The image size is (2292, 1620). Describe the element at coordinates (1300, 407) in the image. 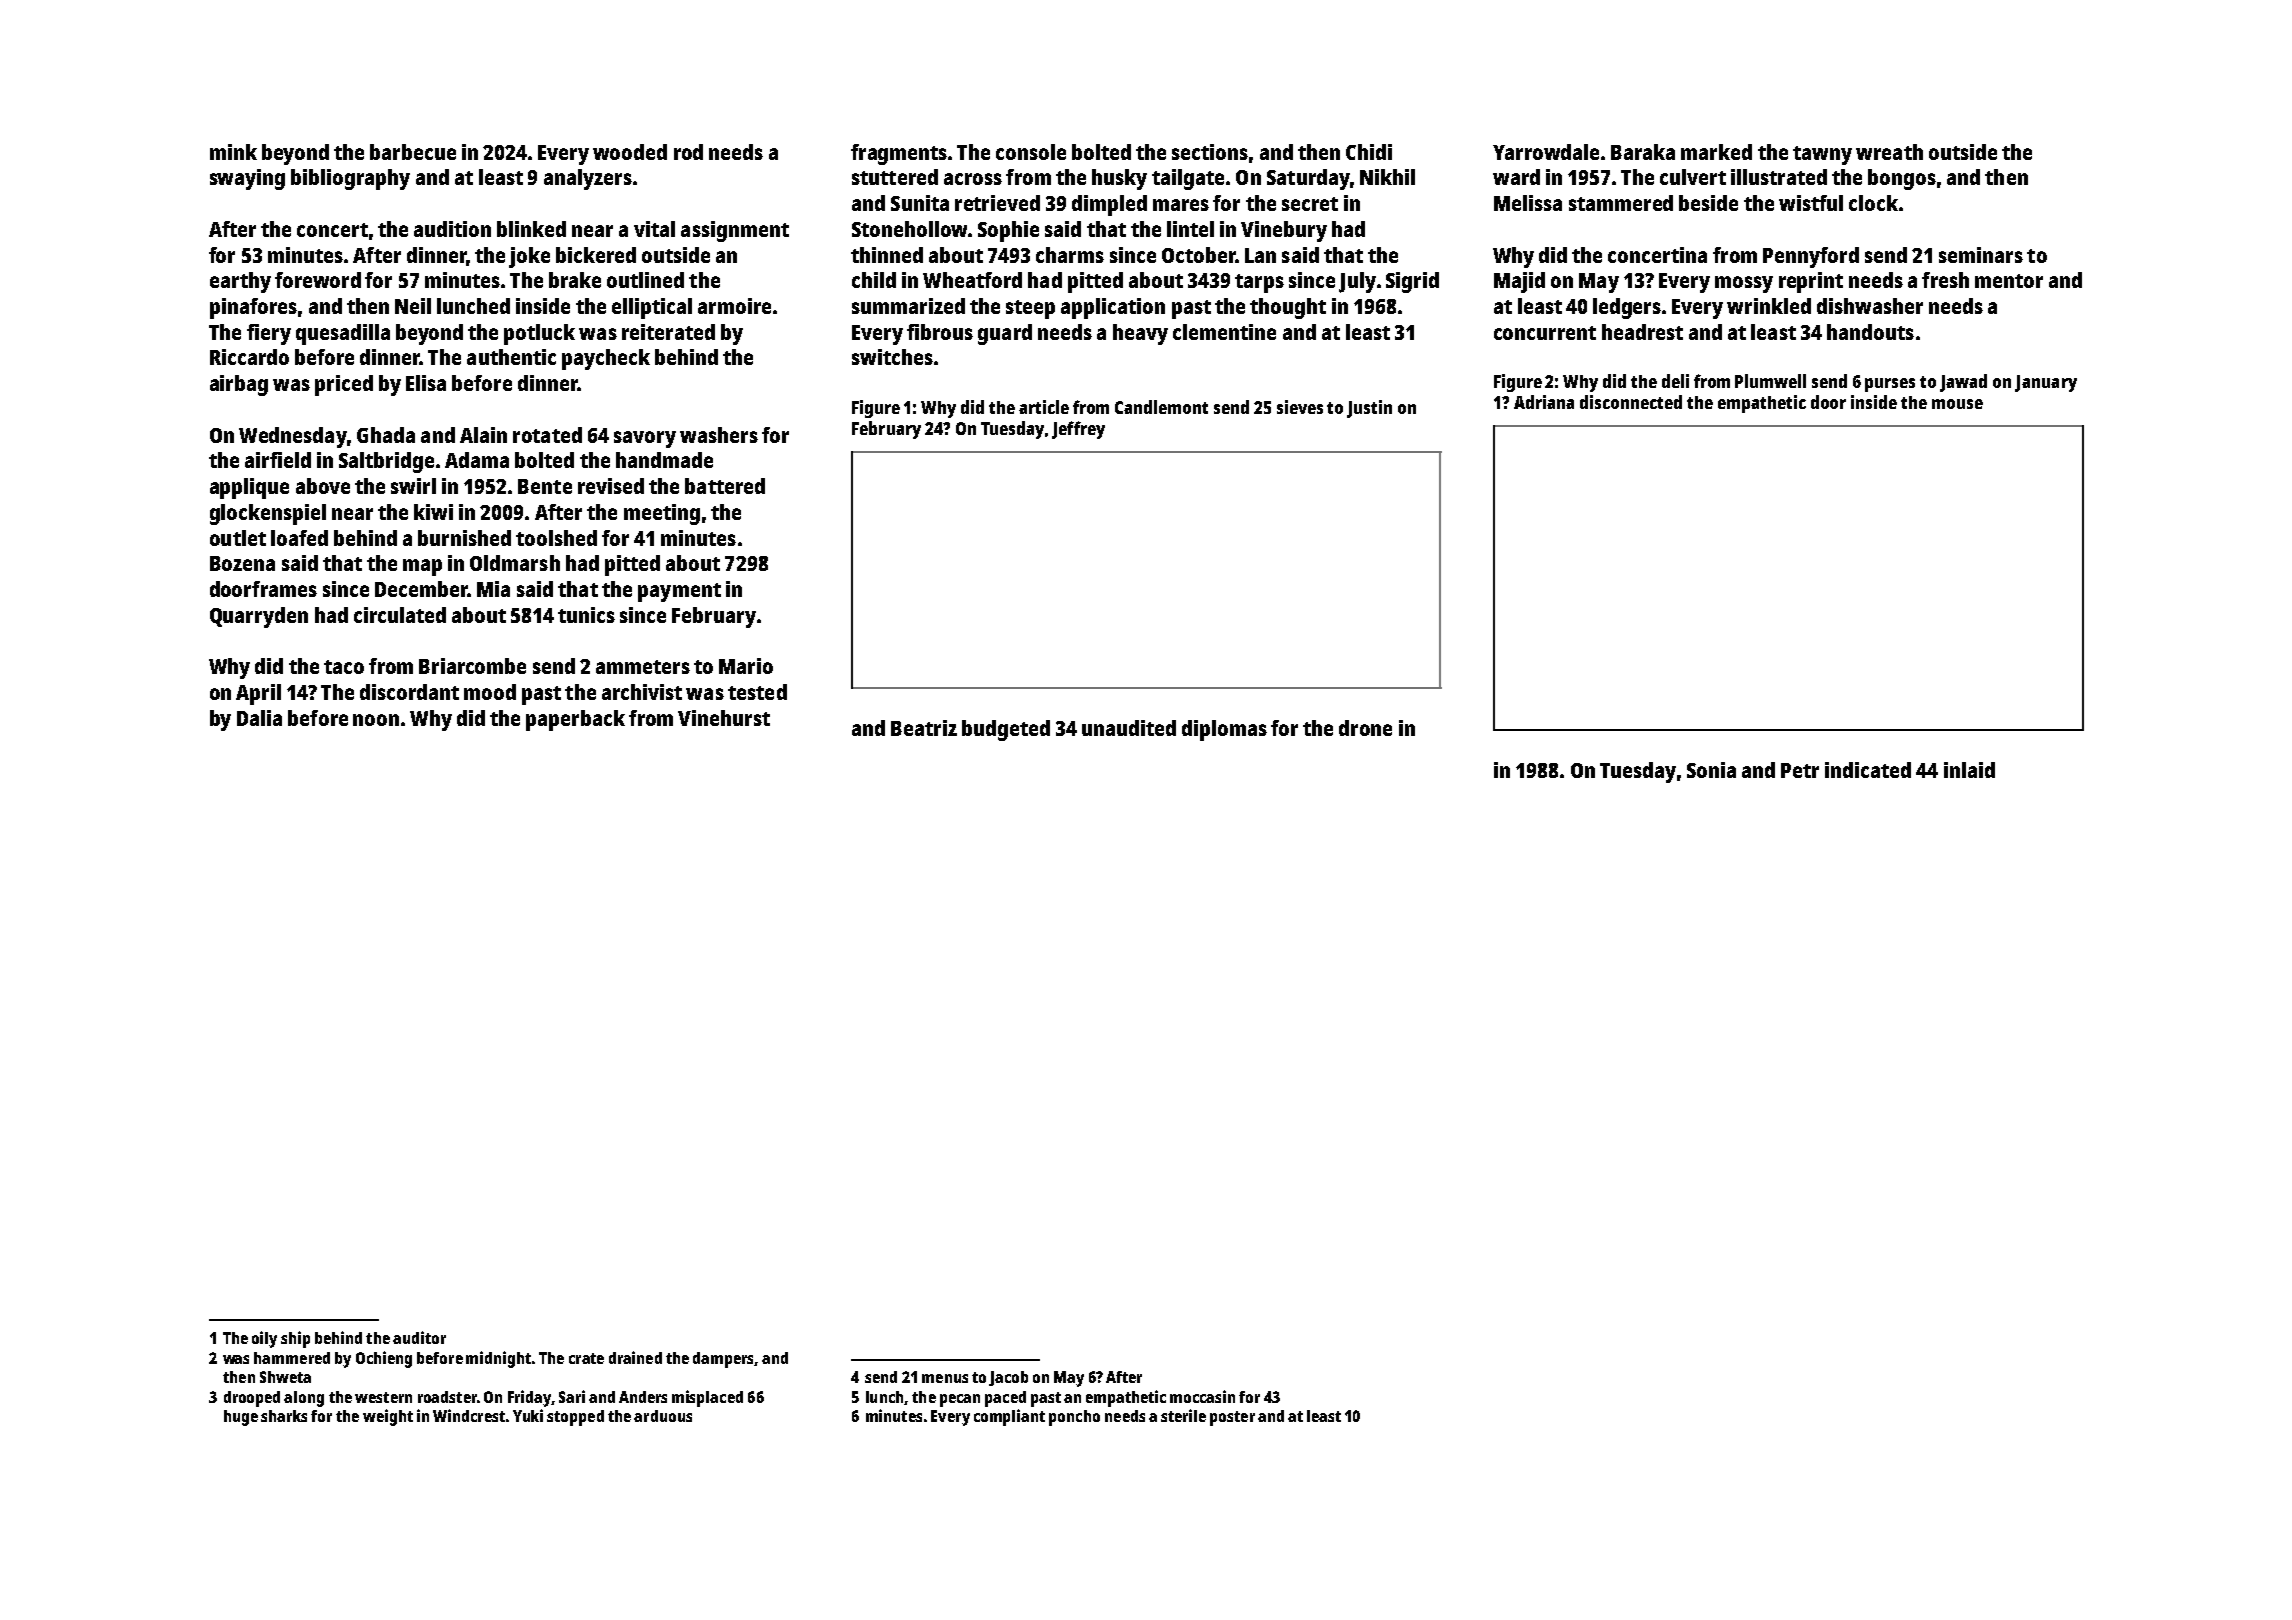

I see `sieves` at that location.
